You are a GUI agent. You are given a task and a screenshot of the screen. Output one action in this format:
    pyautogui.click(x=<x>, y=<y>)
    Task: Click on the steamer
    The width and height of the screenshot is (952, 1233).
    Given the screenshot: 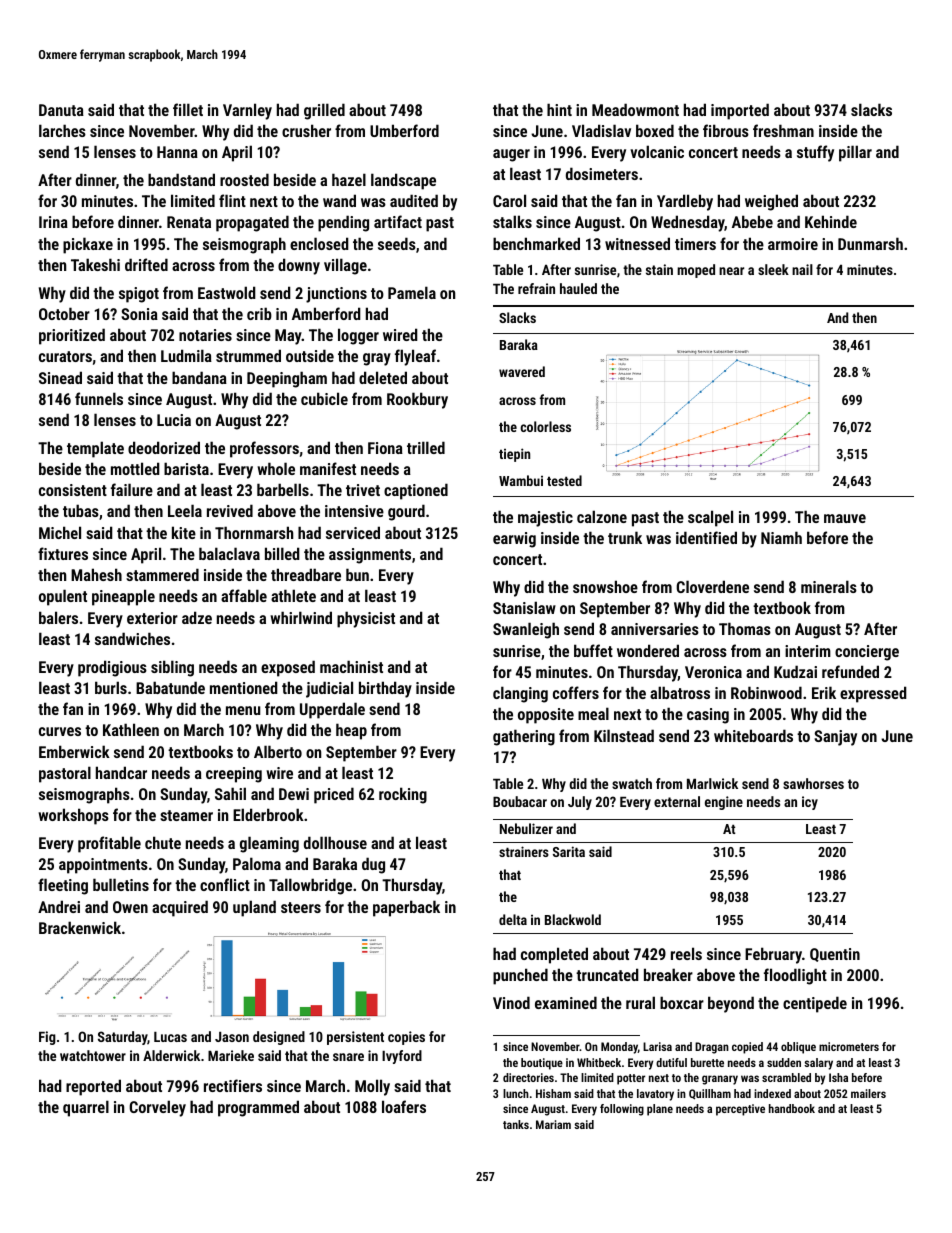 What is the action you would take?
    pyautogui.click(x=186, y=815)
